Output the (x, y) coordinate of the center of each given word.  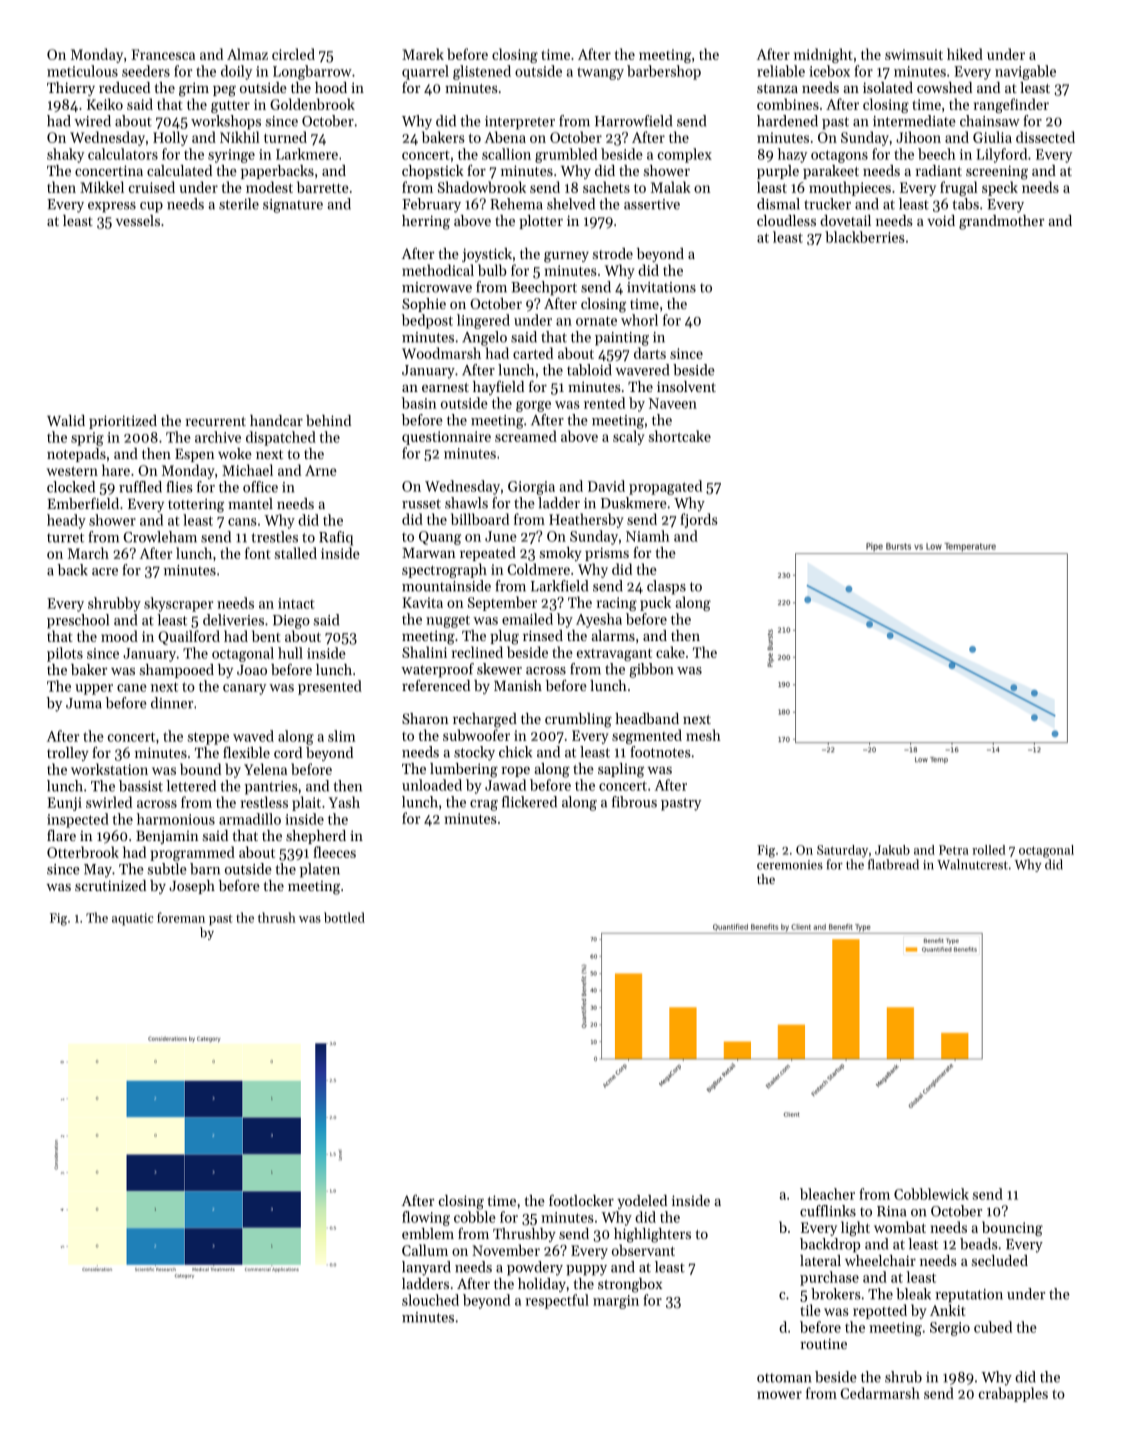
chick (515, 752)
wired (92, 121)
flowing (426, 1218)
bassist (141, 786)
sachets (606, 187)
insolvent (686, 386)
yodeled (642, 1202)
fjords (699, 520)
